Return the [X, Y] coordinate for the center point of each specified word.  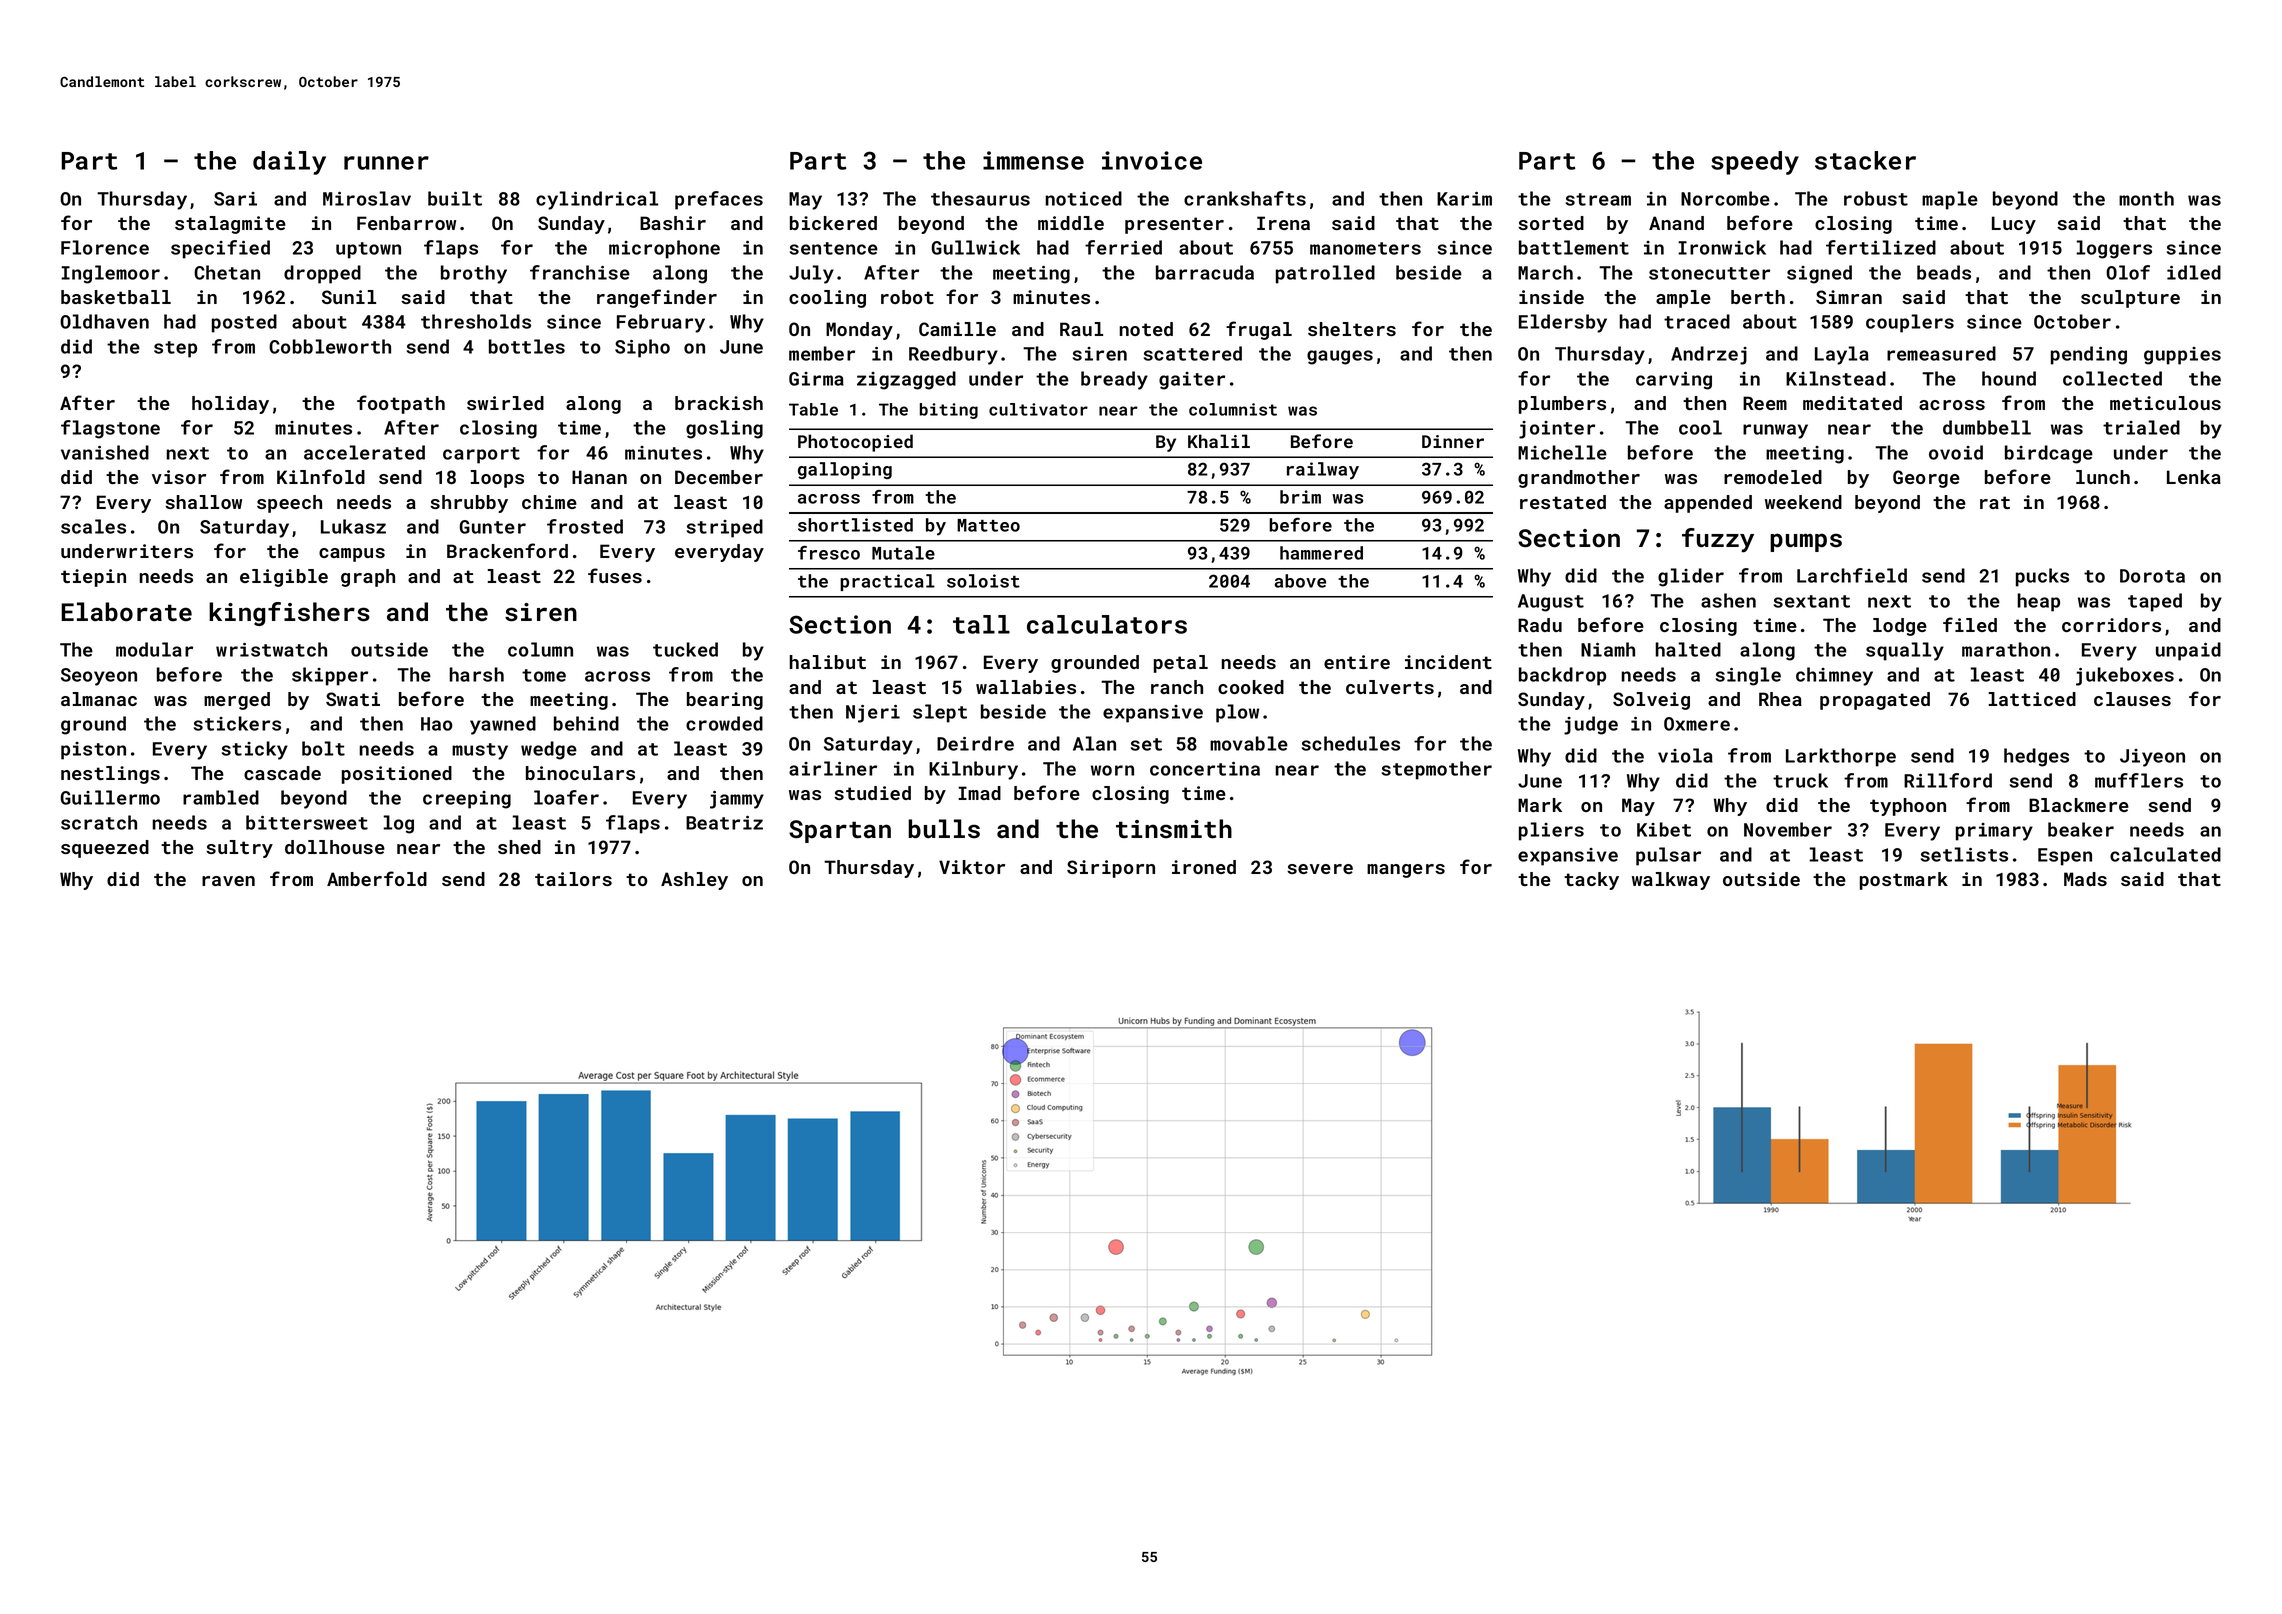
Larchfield [1852, 575]
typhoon [1908, 807]
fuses [615, 575]
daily [289, 163]
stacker [1865, 160]
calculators [1107, 624]
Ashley [694, 881]
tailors [573, 879]
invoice [1152, 160]
